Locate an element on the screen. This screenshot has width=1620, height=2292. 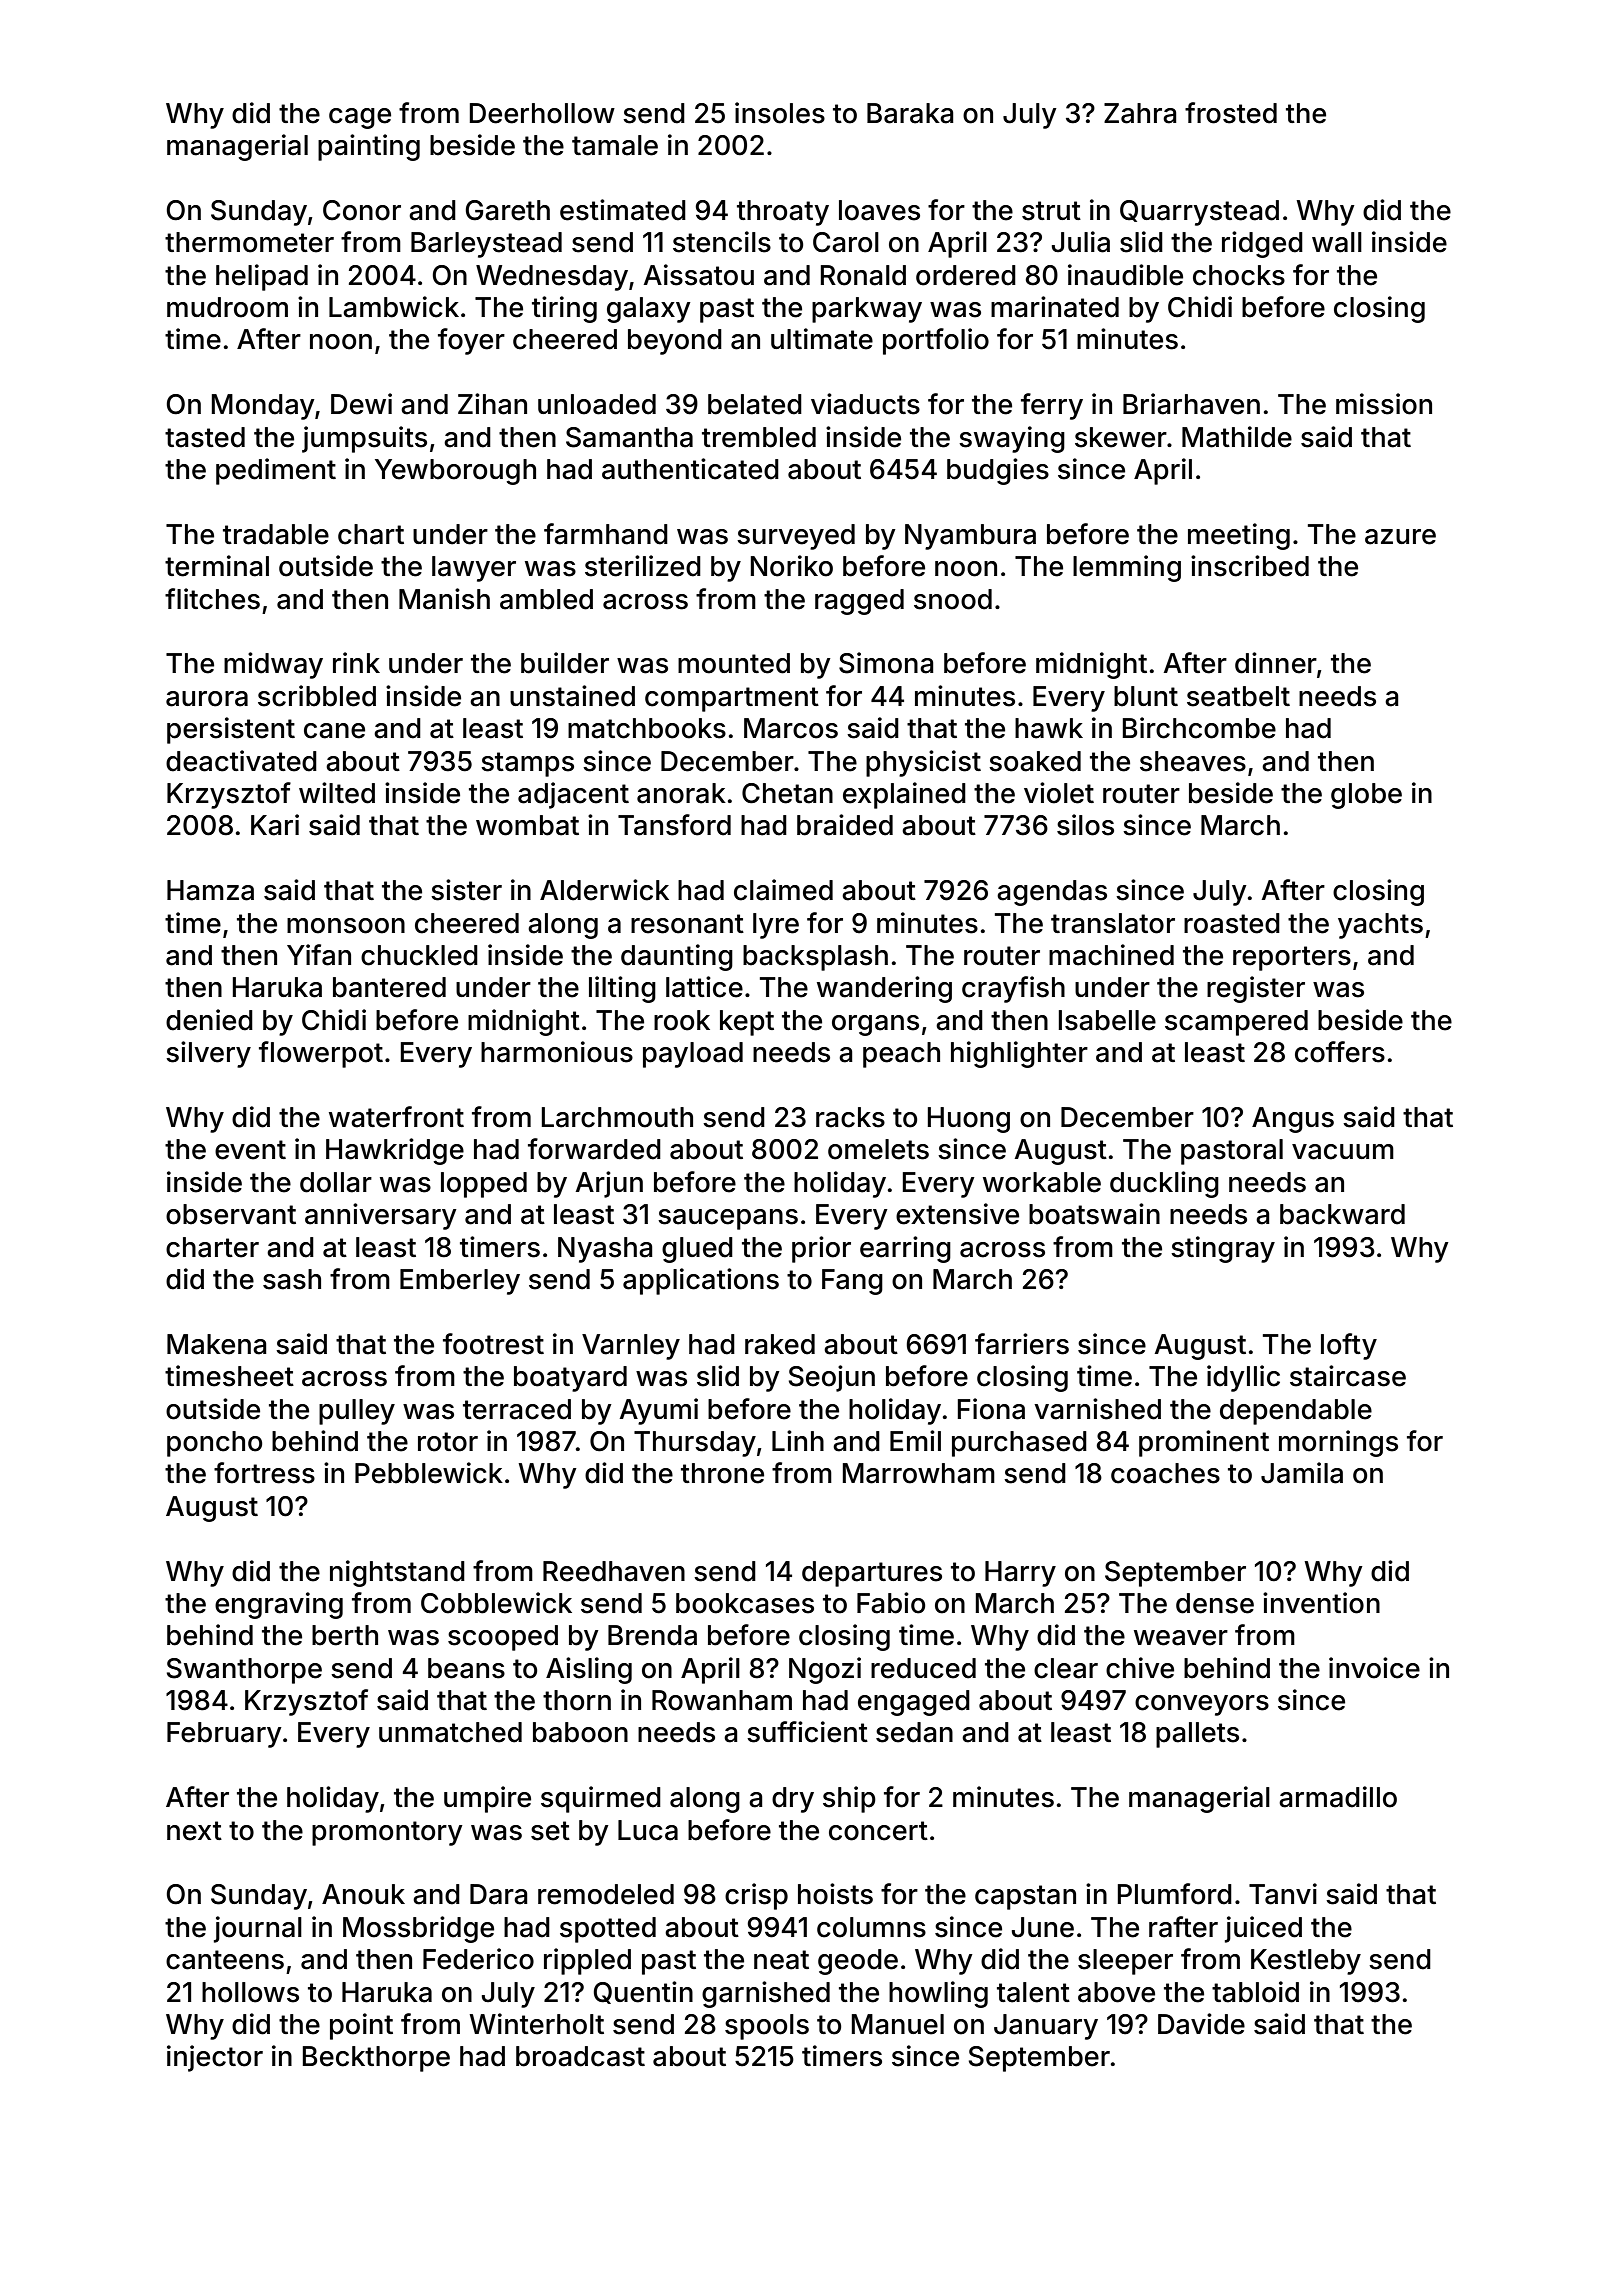
Barleystead is located at coordinates (486, 245).
